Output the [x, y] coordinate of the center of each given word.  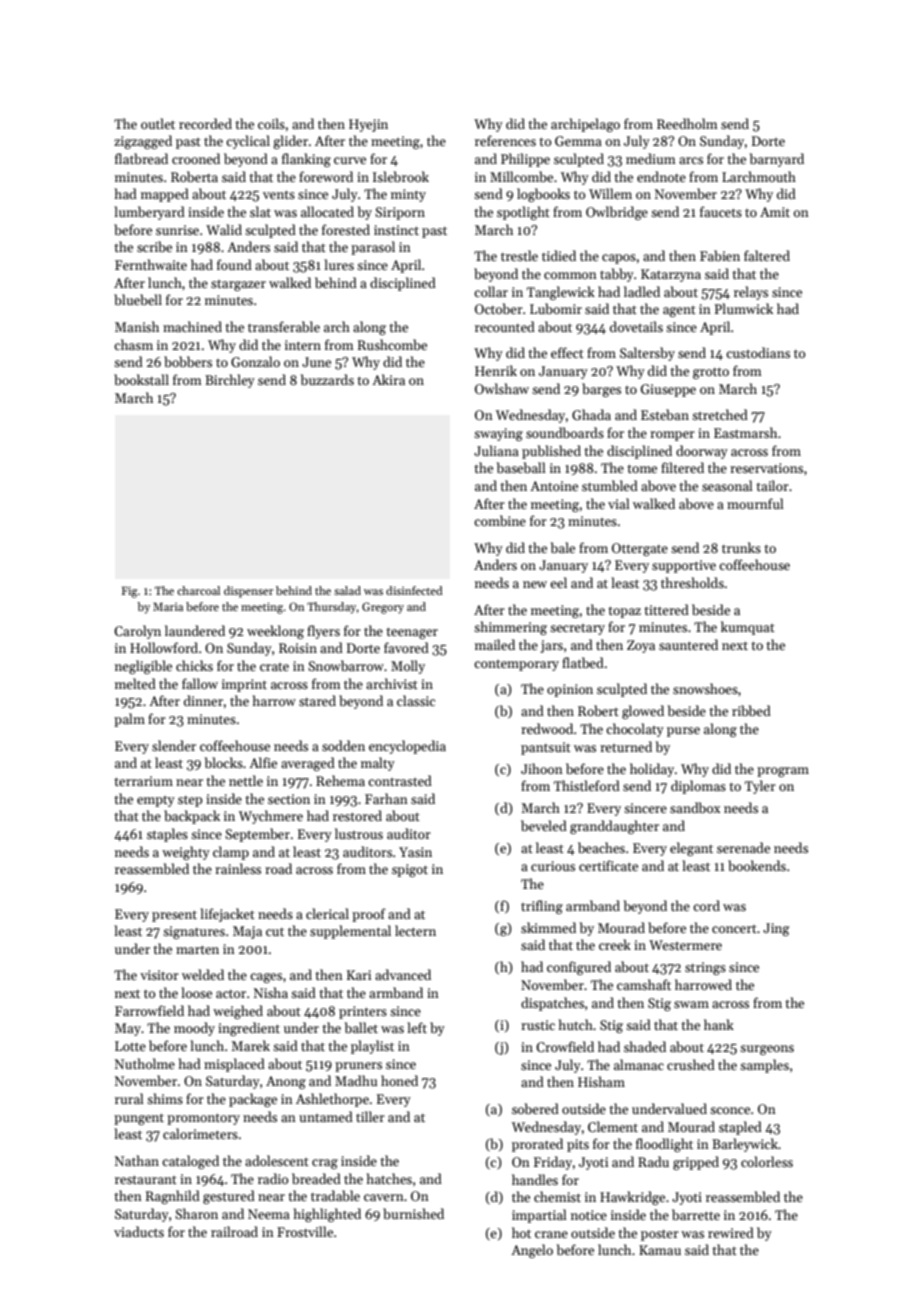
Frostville [305, 1231]
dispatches [552, 1004]
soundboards [565, 432]
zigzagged [143, 142]
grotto [711, 373]
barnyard [777, 160]
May [128, 1029]
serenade [743, 847]
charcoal [198, 590]
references [505, 140]
